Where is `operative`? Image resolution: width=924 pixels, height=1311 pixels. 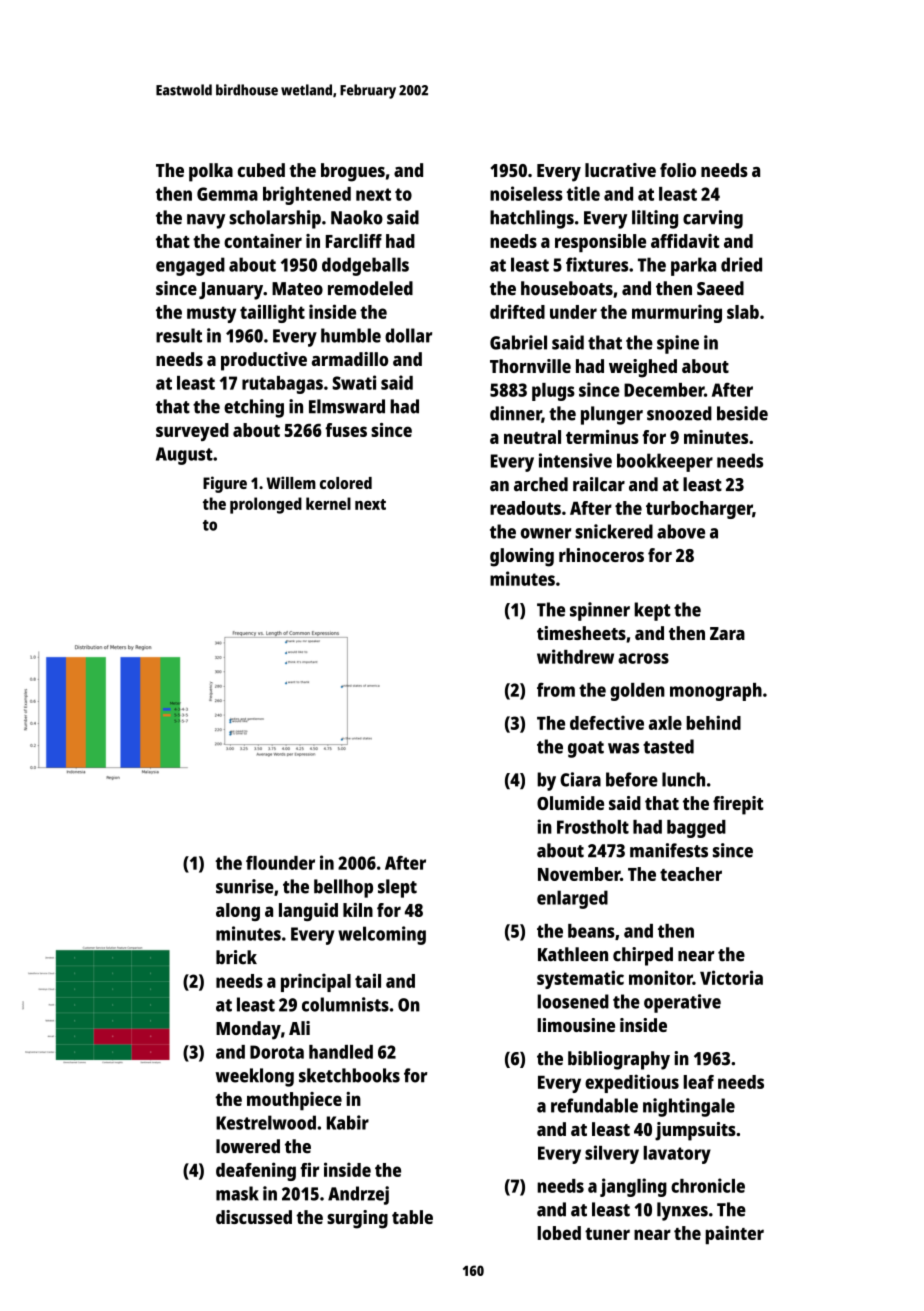
operative is located at coordinates (682, 1003).
